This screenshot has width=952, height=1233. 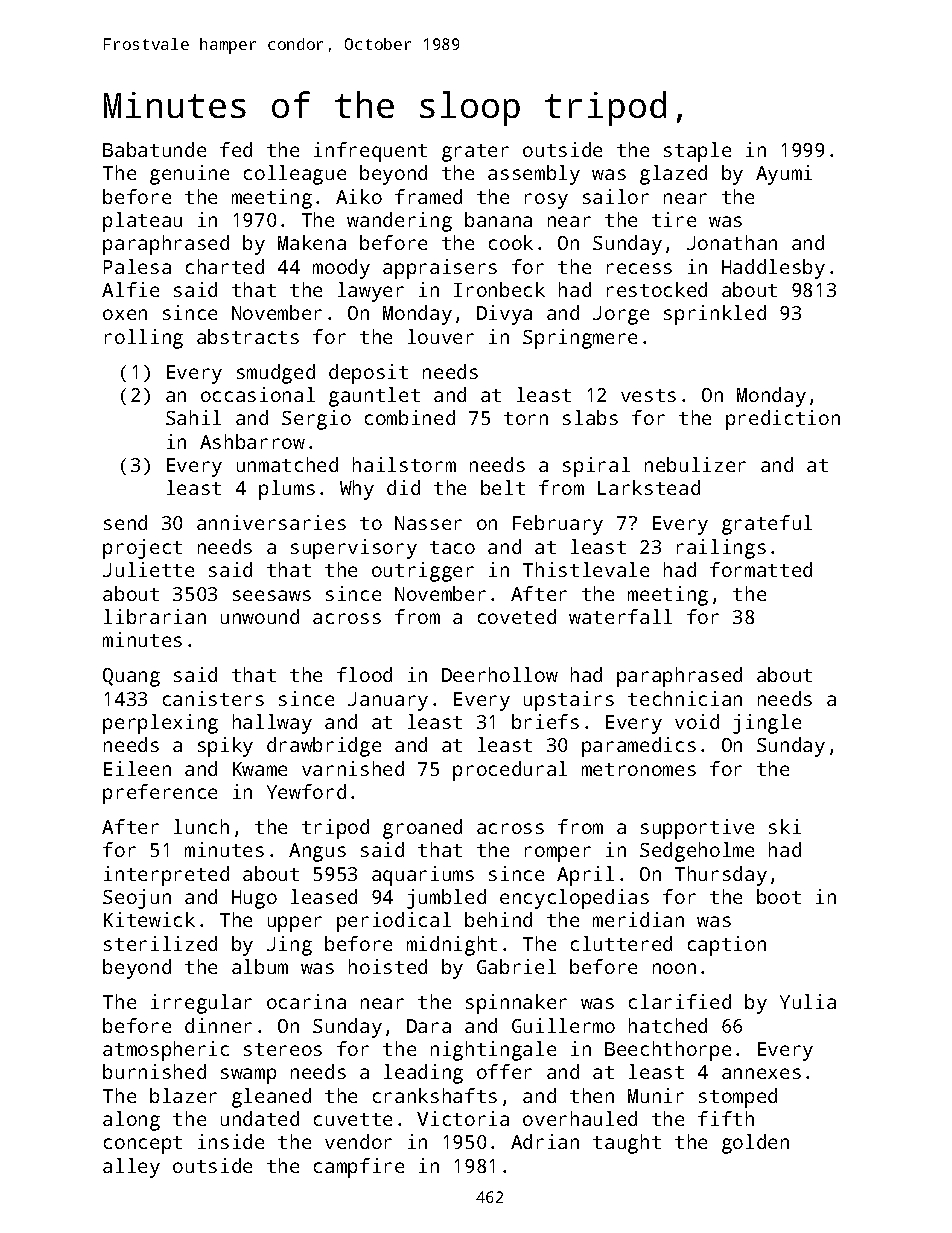 What do you see at coordinates (784, 175) in the screenshot?
I see `Ayumi` at bounding box center [784, 175].
